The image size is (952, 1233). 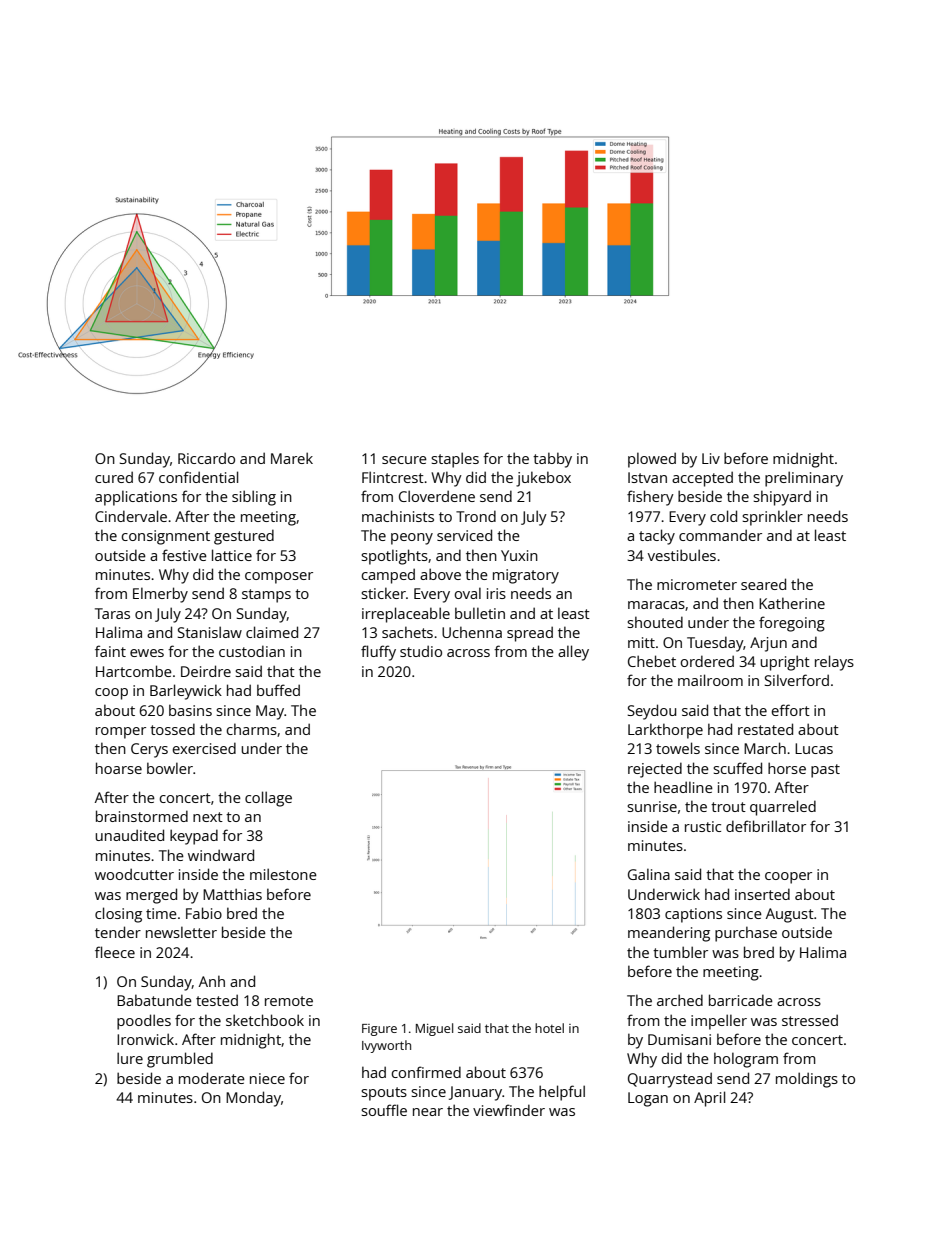 I want to click on Riccardo, so click(x=206, y=458).
